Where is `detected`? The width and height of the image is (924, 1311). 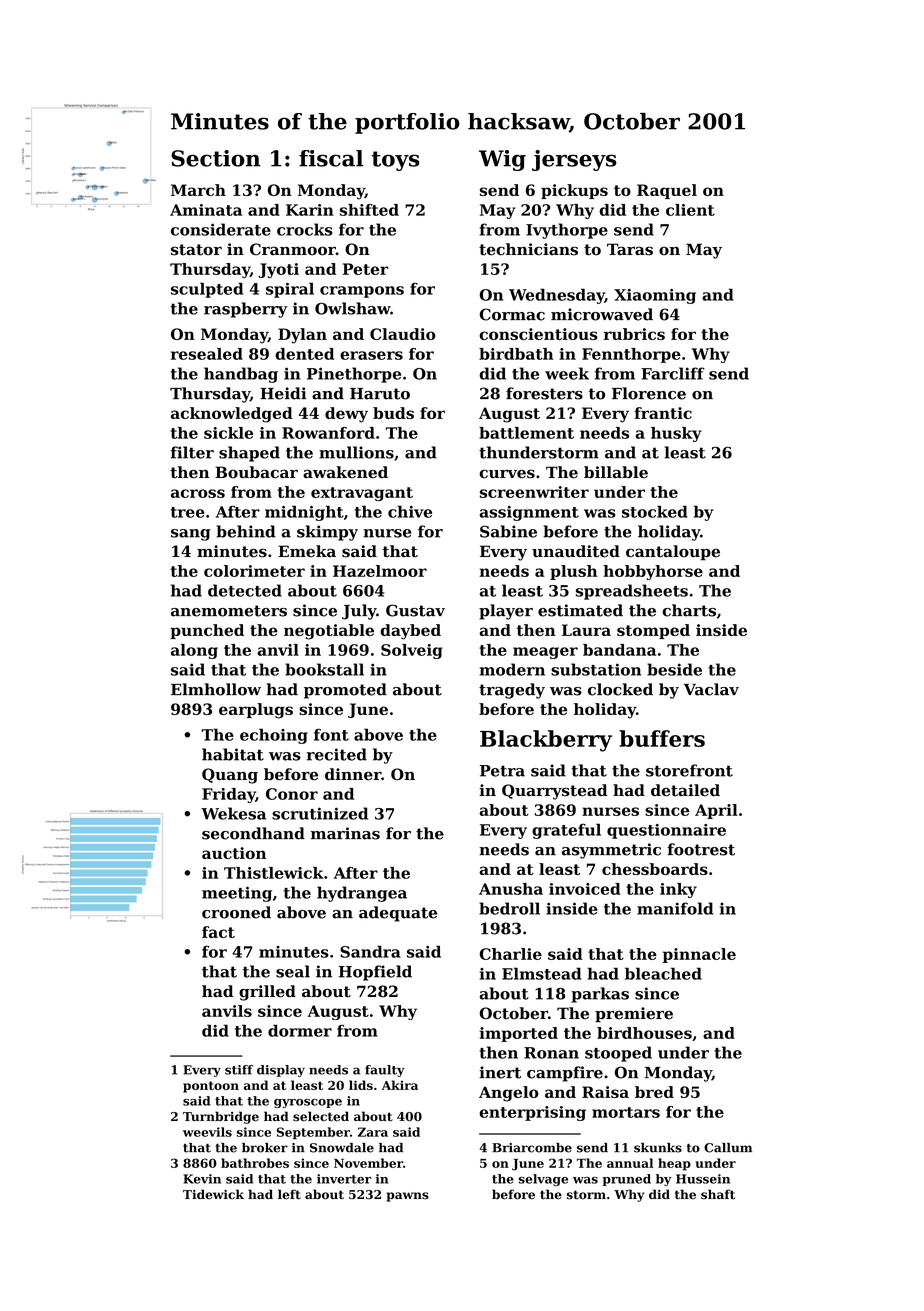
detected is located at coordinates (245, 590).
